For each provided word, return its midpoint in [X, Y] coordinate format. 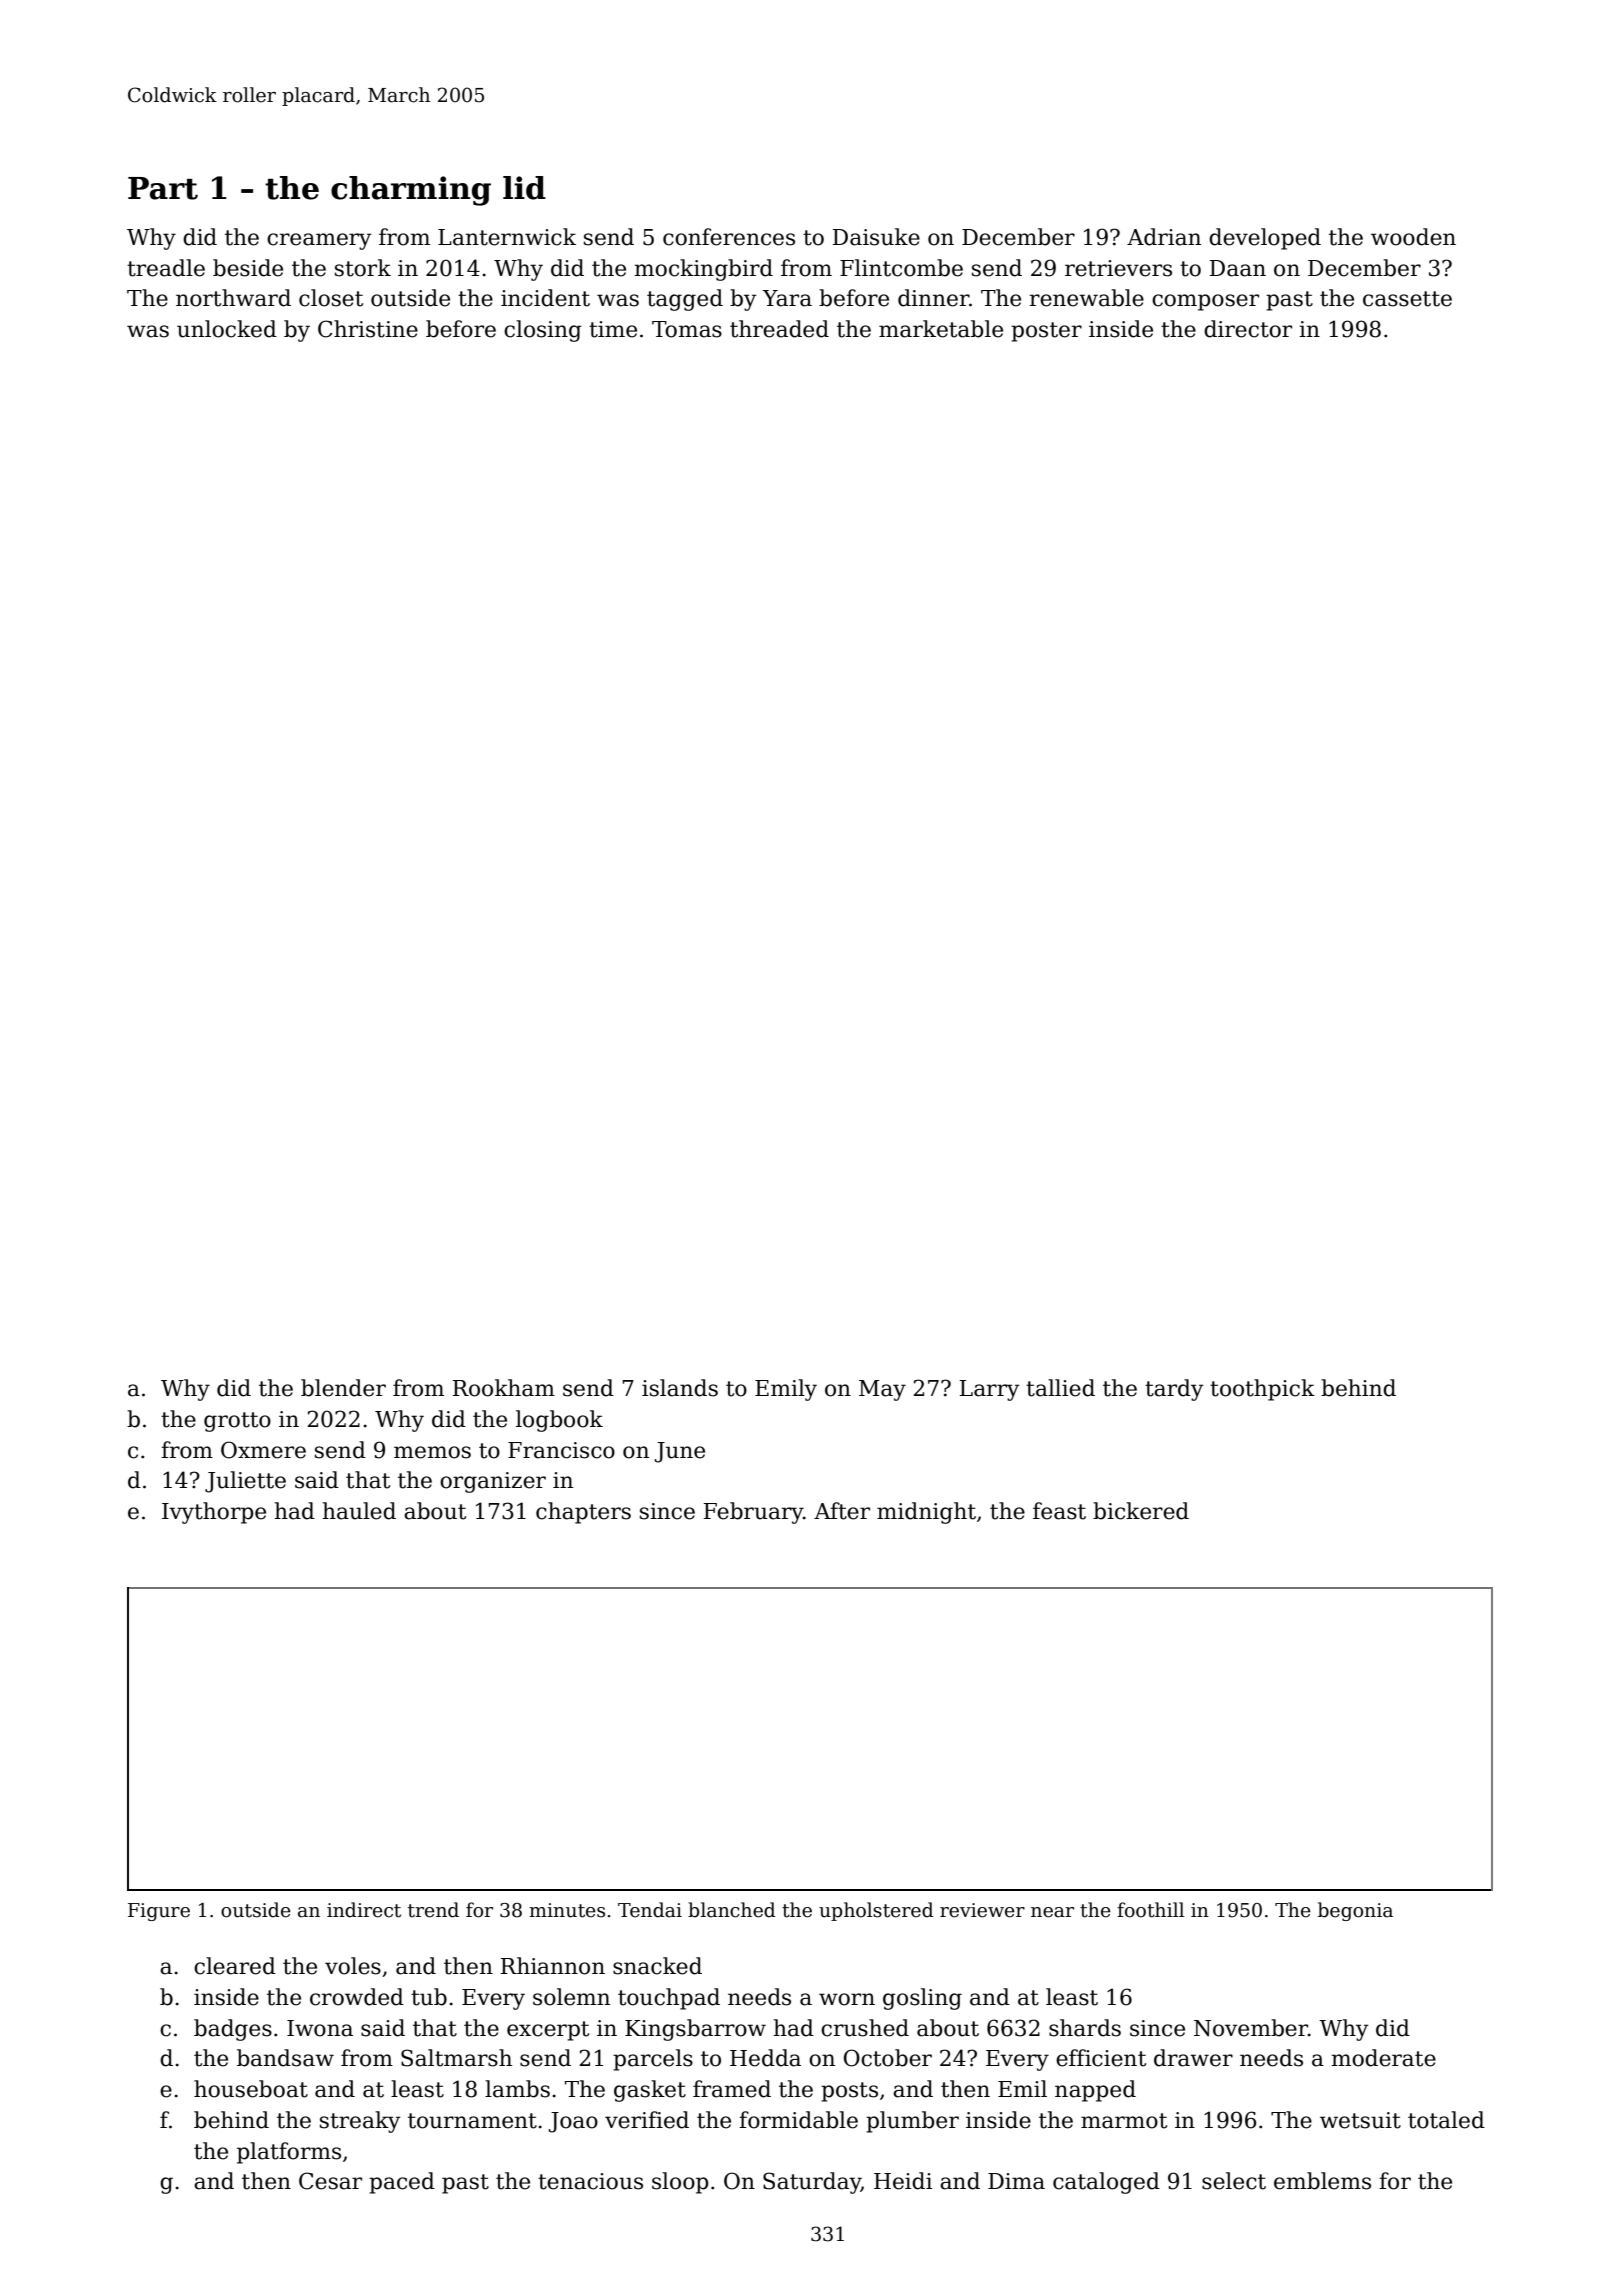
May [882, 1390]
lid [524, 188]
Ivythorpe [214, 1513]
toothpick [1262, 1390]
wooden [1413, 237]
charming [411, 191]
